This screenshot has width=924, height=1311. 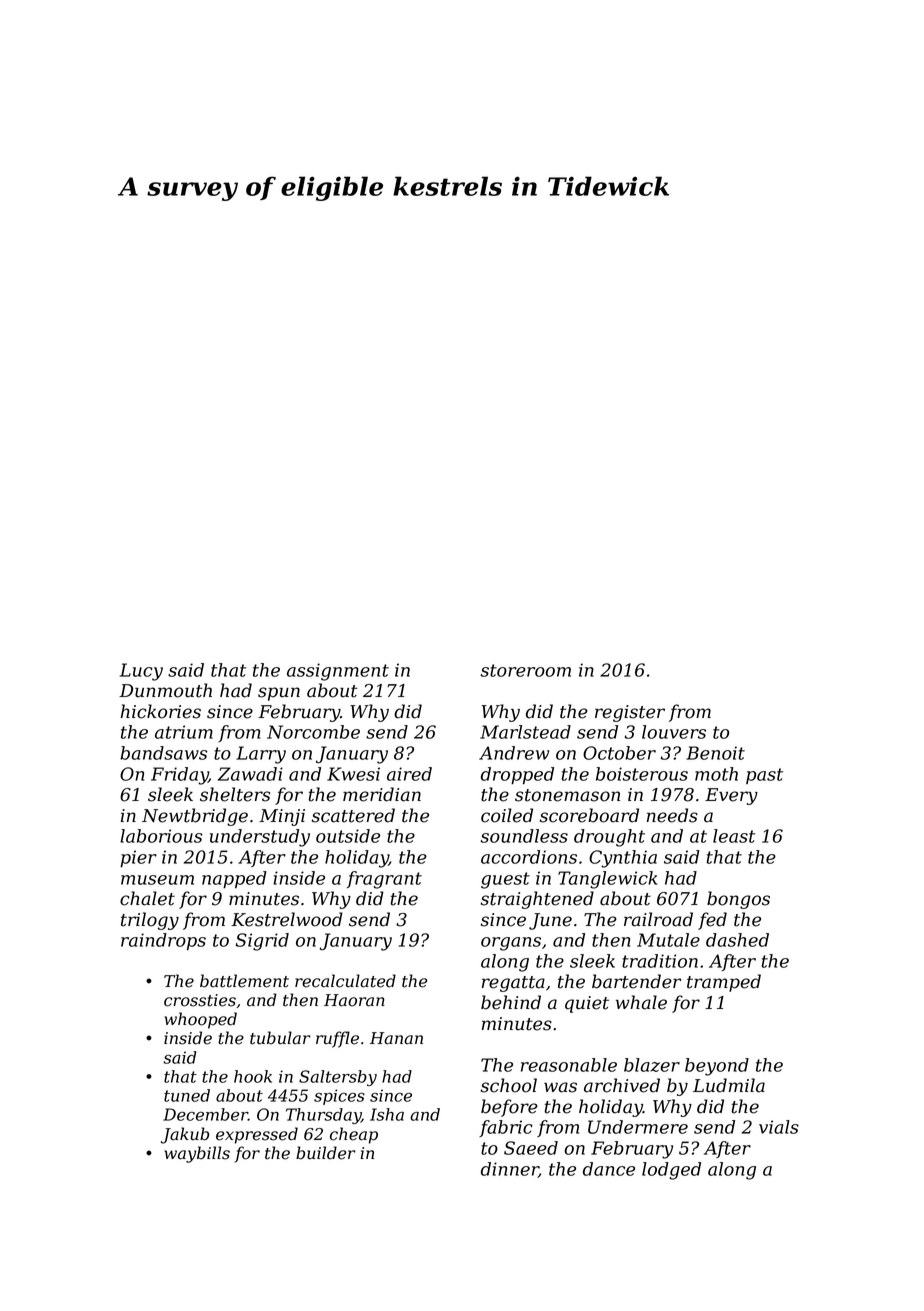 What do you see at coordinates (630, 713) in the screenshot?
I see `register` at bounding box center [630, 713].
